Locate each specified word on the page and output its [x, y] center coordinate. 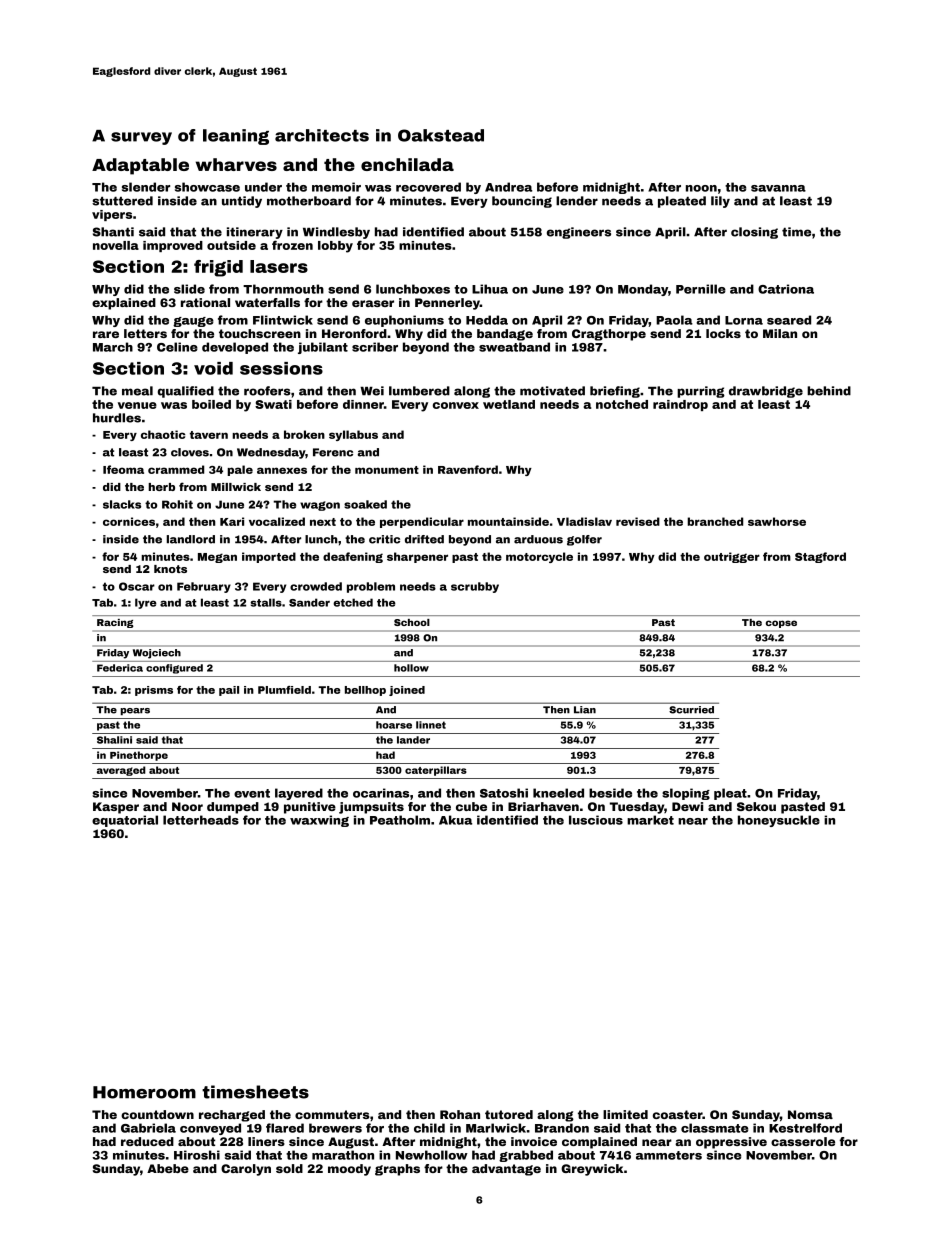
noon [701, 188]
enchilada [407, 164]
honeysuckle [779, 821]
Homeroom [144, 1092]
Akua [455, 820]
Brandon [562, 1128]
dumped [233, 808]
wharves [236, 164]
